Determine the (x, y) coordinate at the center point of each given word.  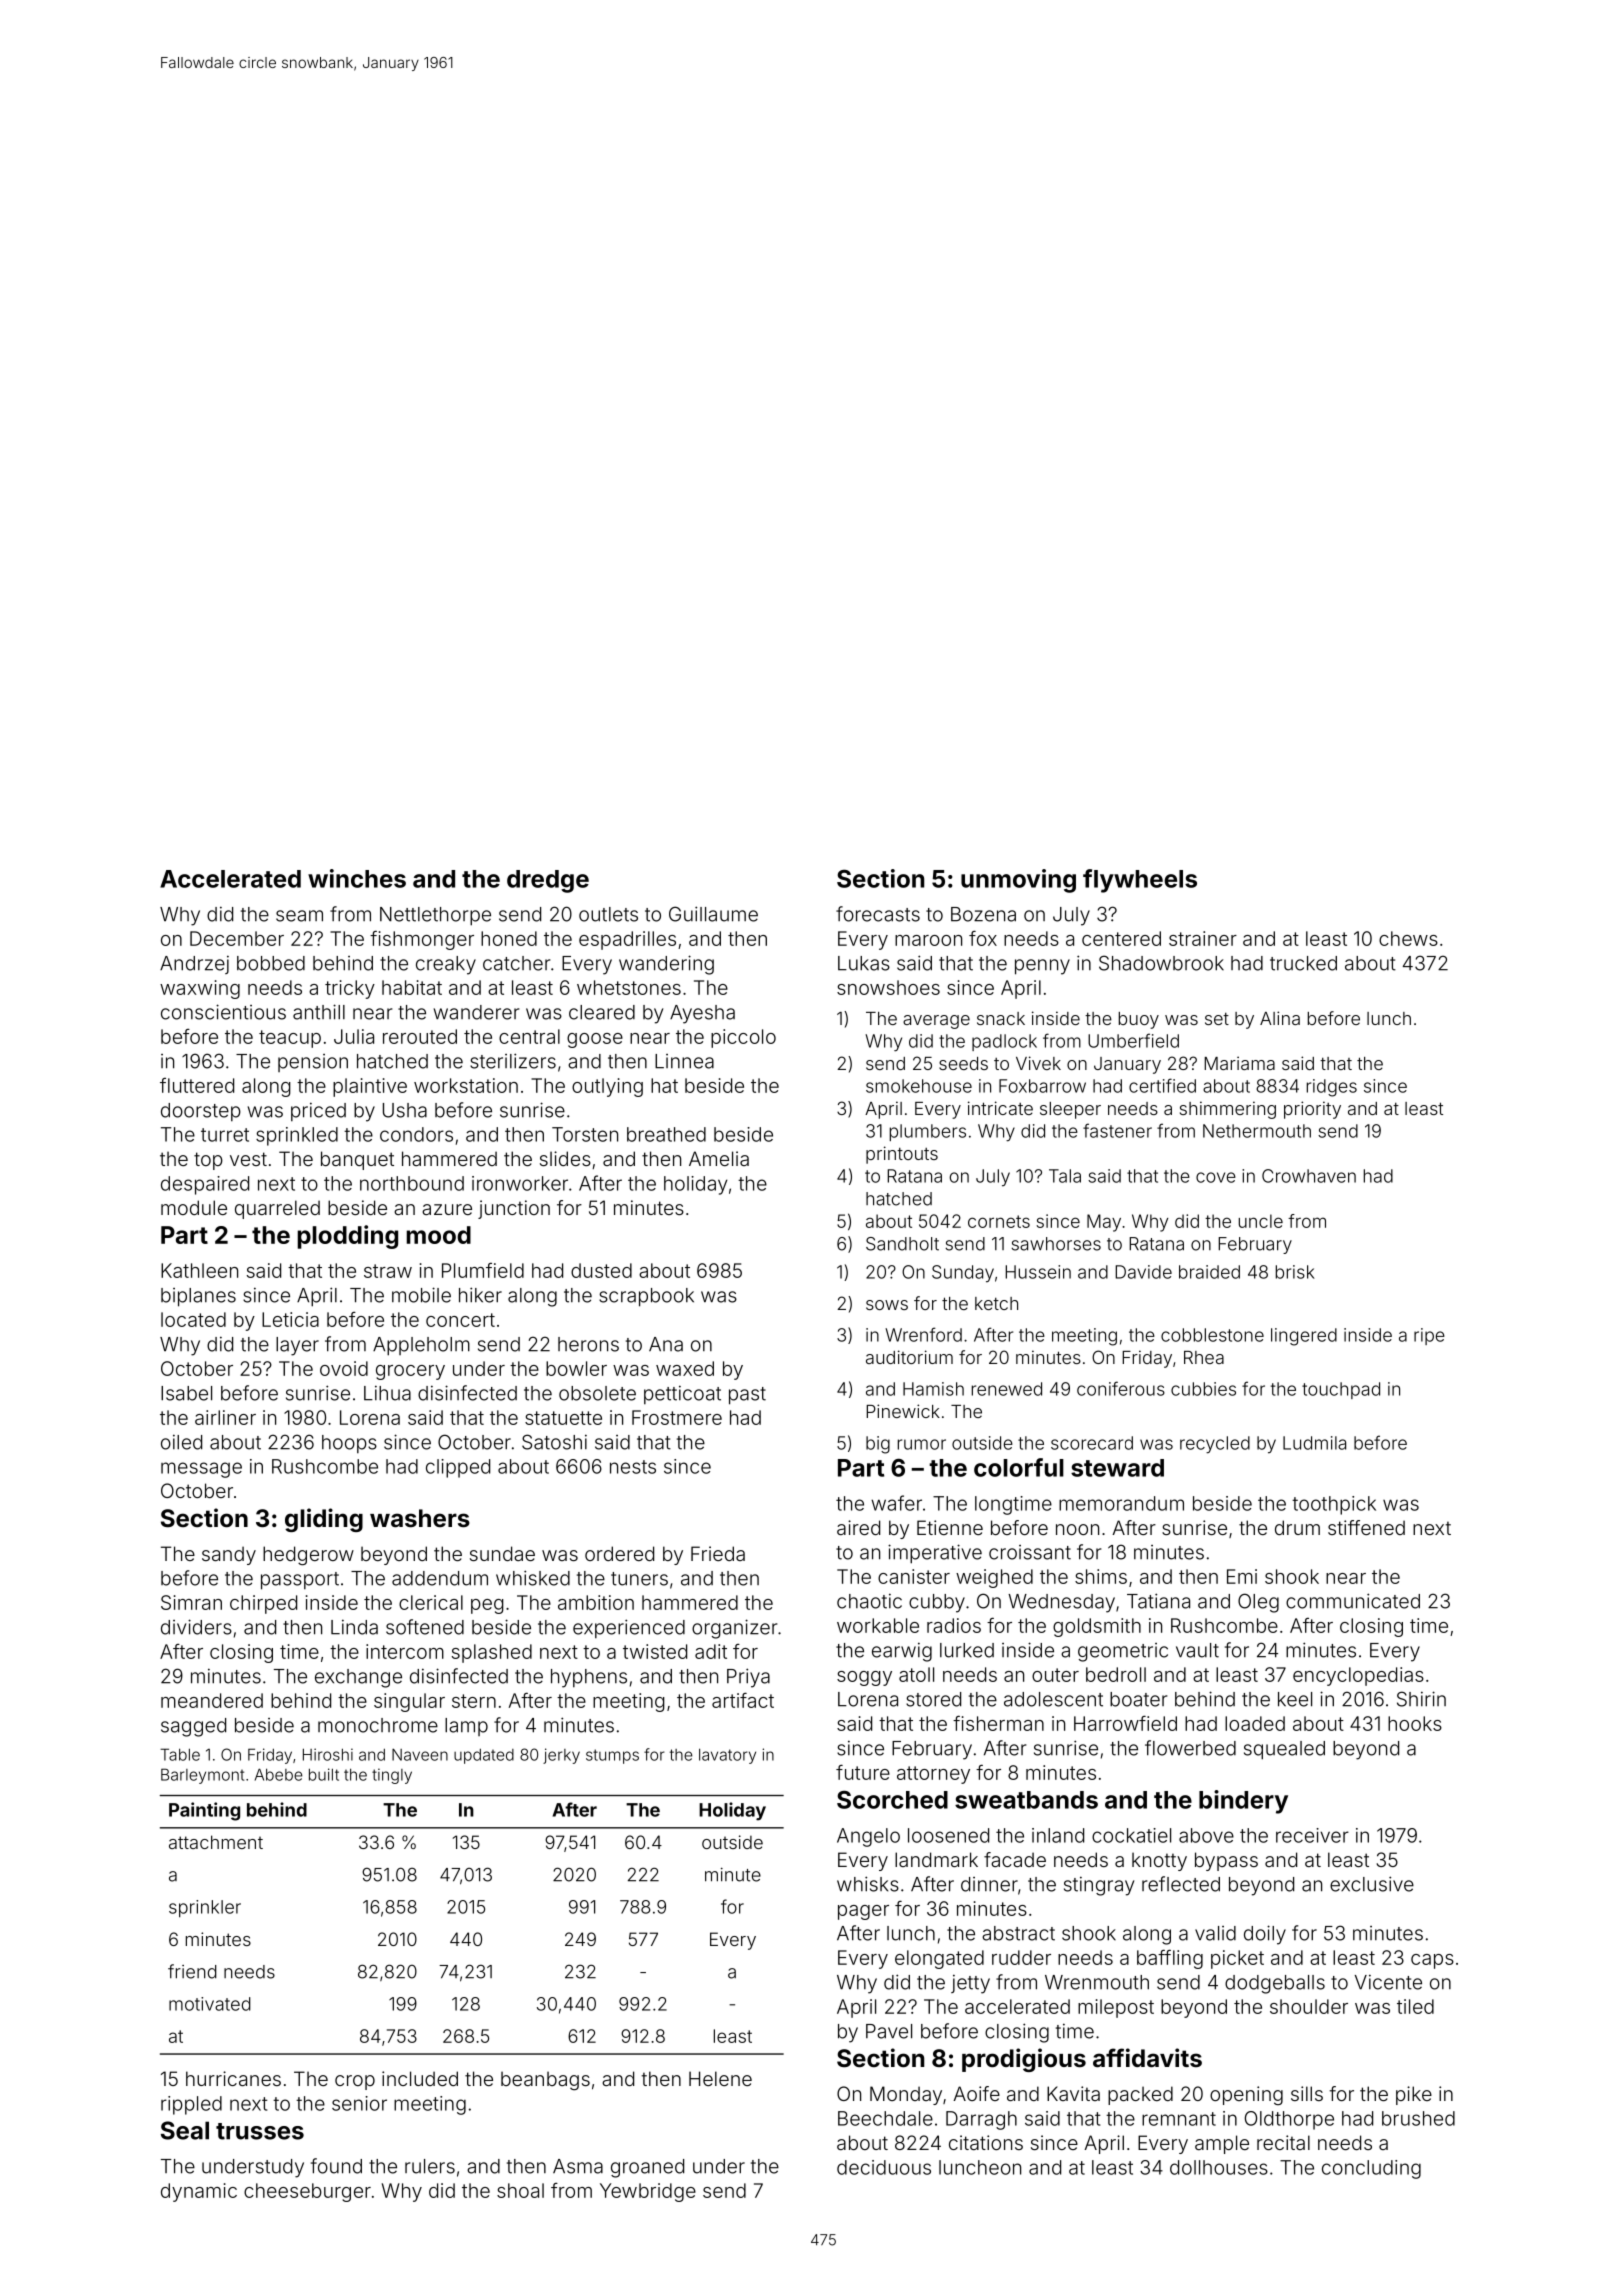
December (237, 938)
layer (297, 1346)
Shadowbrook (1161, 963)
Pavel (889, 2031)
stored (933, 1699)
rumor (922, 1444)
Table (180, 1754)
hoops (349, 1444)
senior (359, 2103)
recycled (1215, 1445)
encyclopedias (1358, 1676)
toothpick (1334, 1505)
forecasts (878, 914)
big (878, 1445)
